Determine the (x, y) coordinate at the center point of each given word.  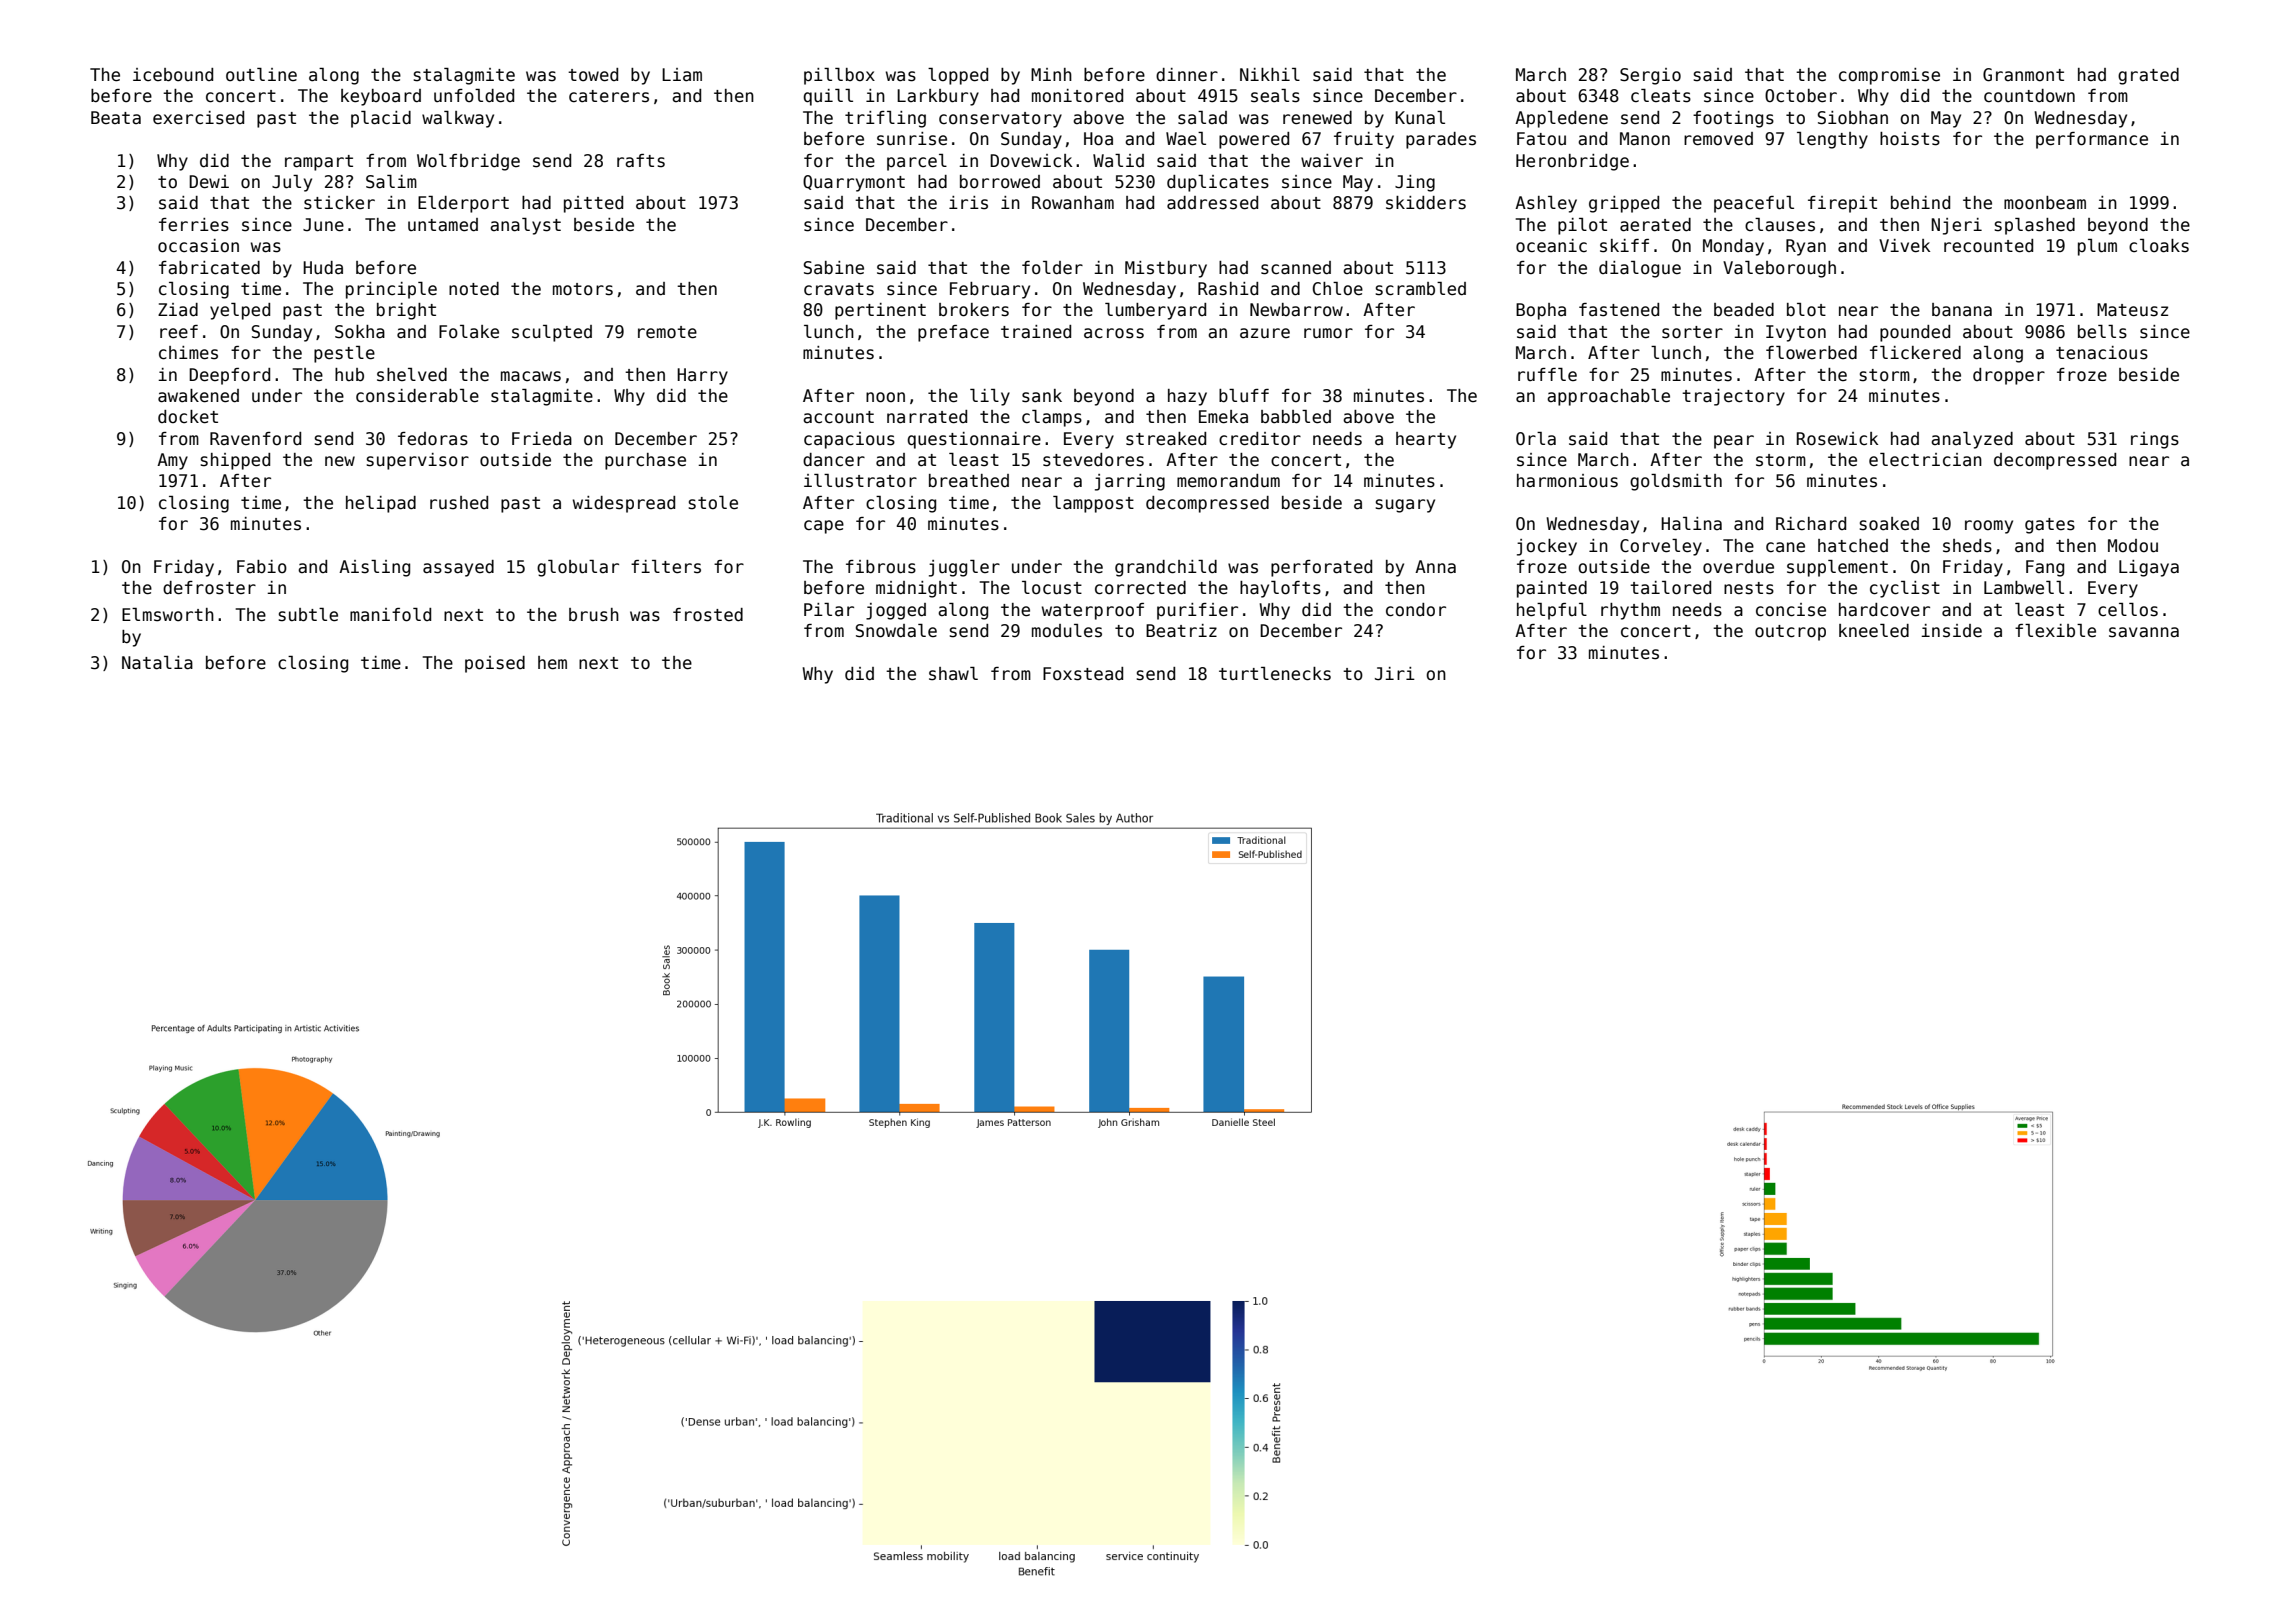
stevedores (1093, 460)
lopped (958, 76)
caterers (609, 96)
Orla (1536, 439)
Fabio (262, 567)
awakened (198, 396)
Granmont (2023, 75)
